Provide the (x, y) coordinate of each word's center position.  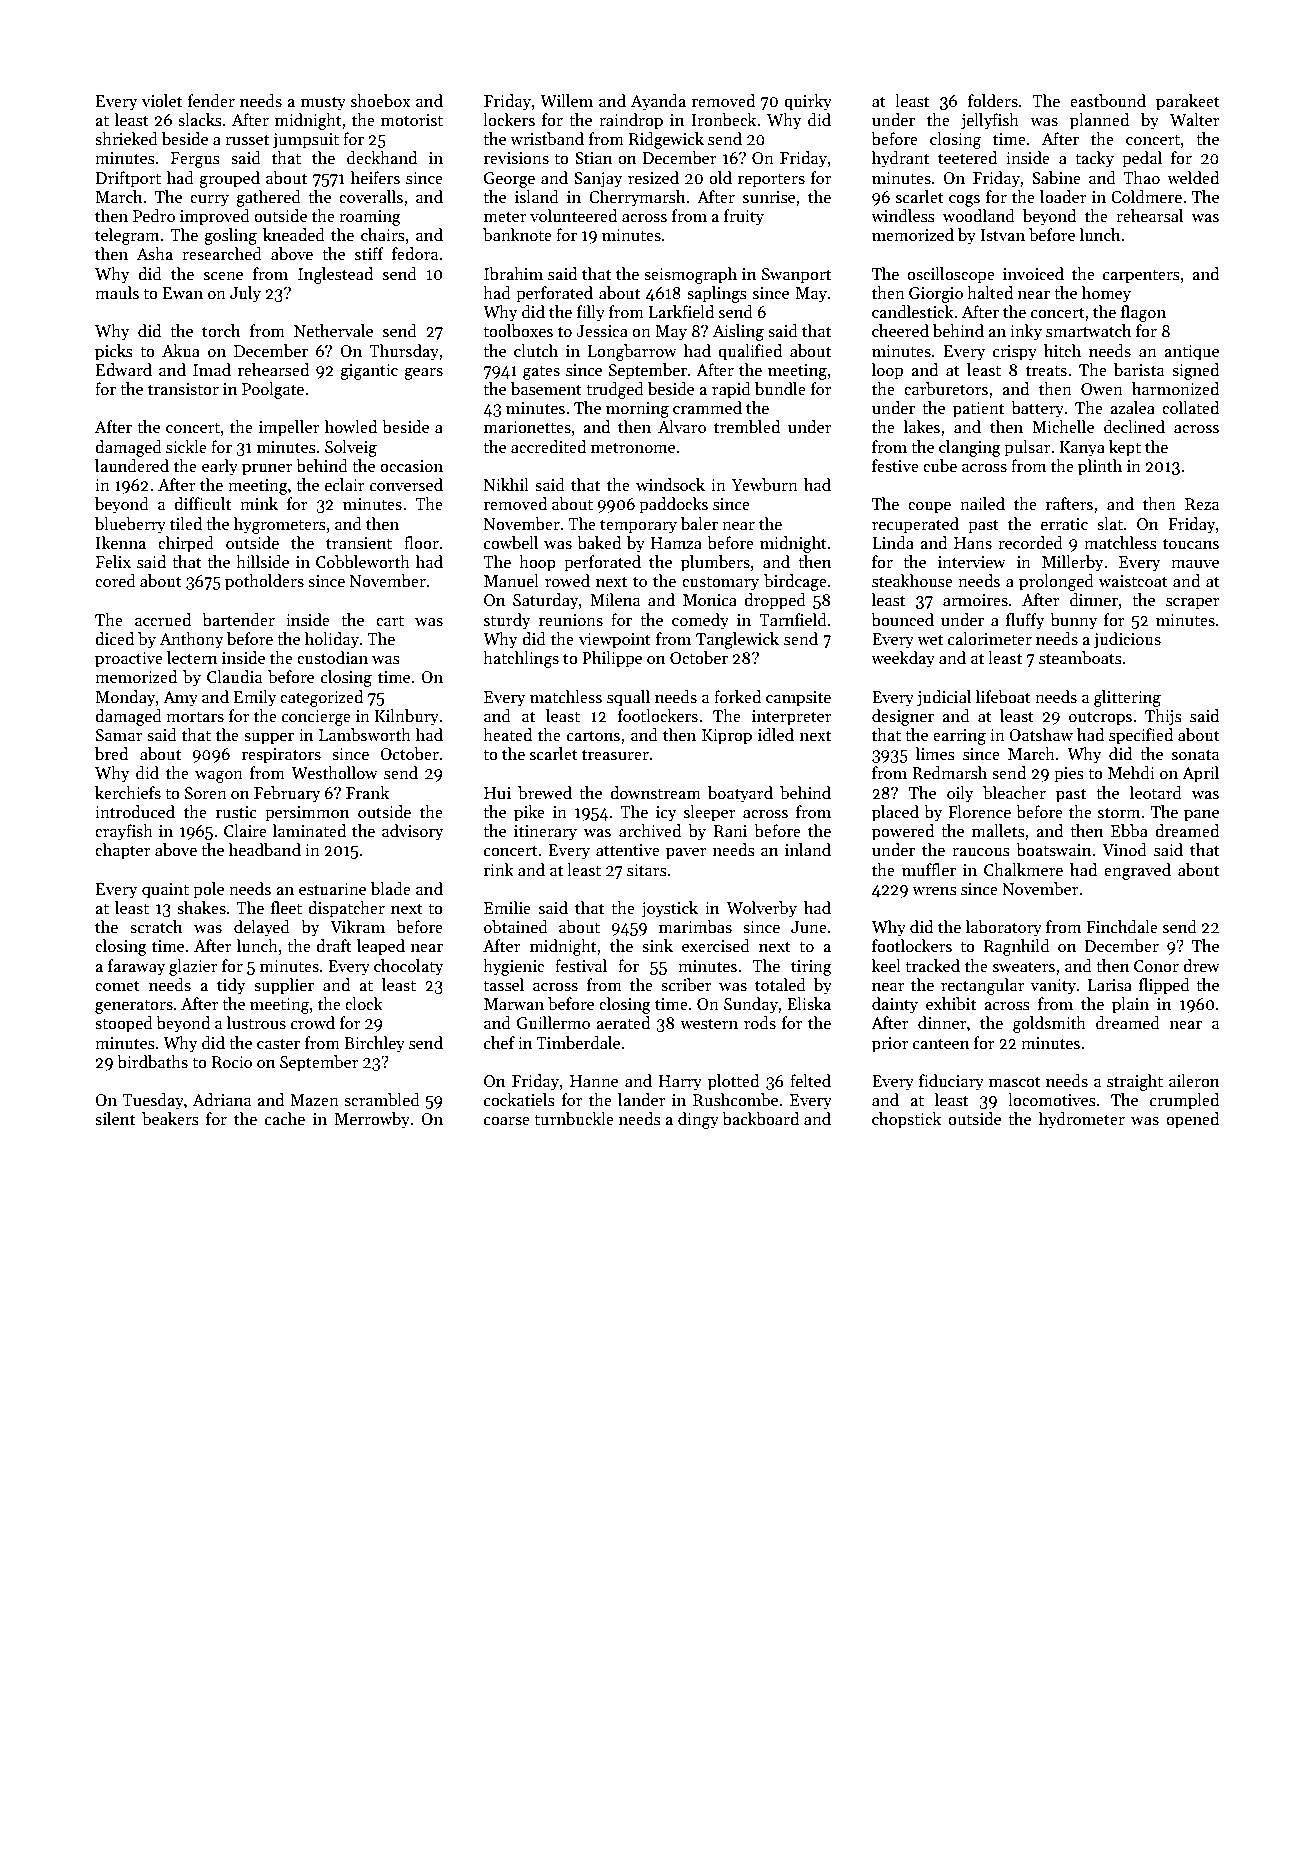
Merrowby (372, 1120)
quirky (808, 102)
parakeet (1188, 102)
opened (1192, 1120)
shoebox (381, 101)
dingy (698, 1120)
